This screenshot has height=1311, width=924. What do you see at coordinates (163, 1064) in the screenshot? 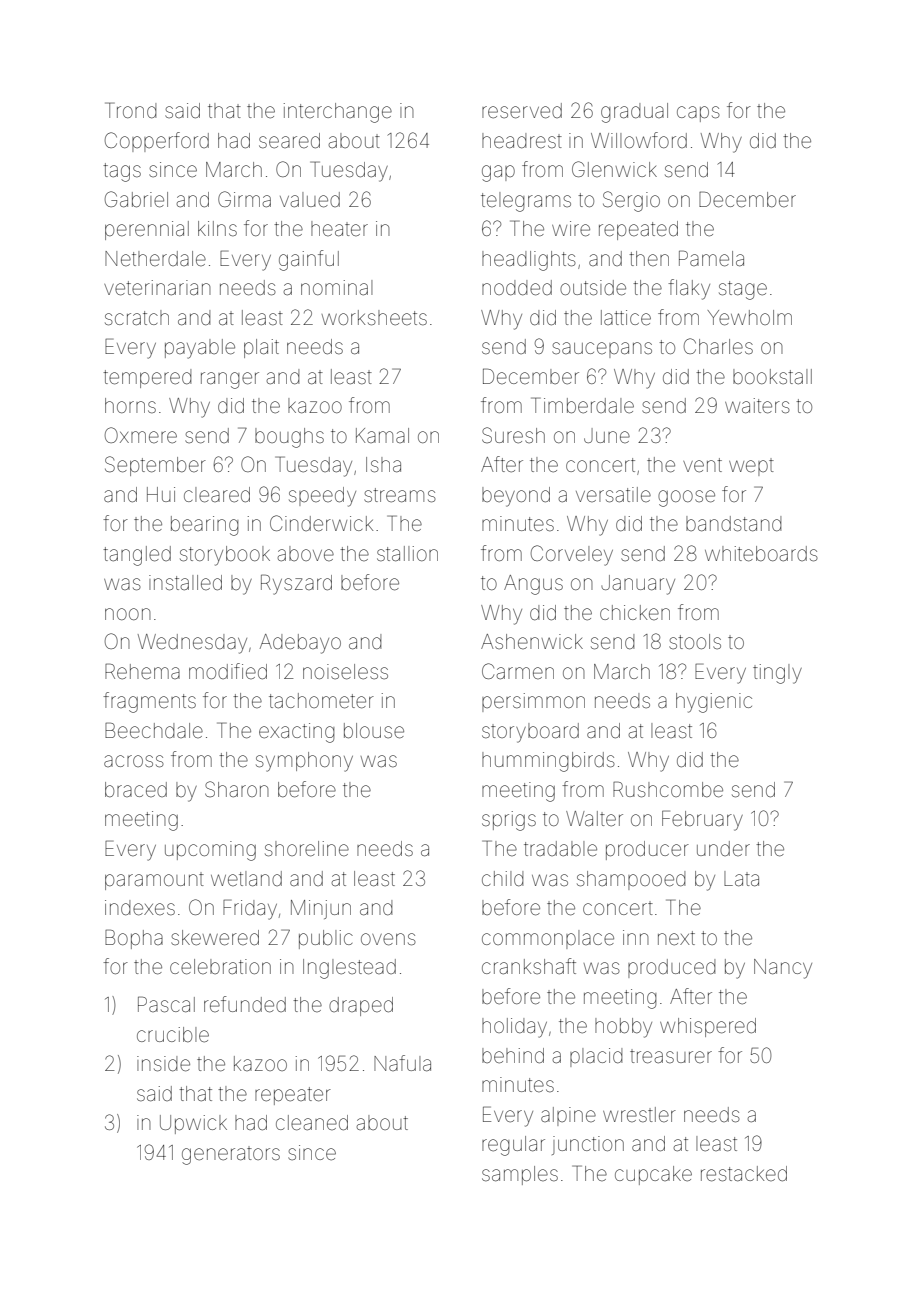
I see `inside` at bounding box center [163, 1064].
